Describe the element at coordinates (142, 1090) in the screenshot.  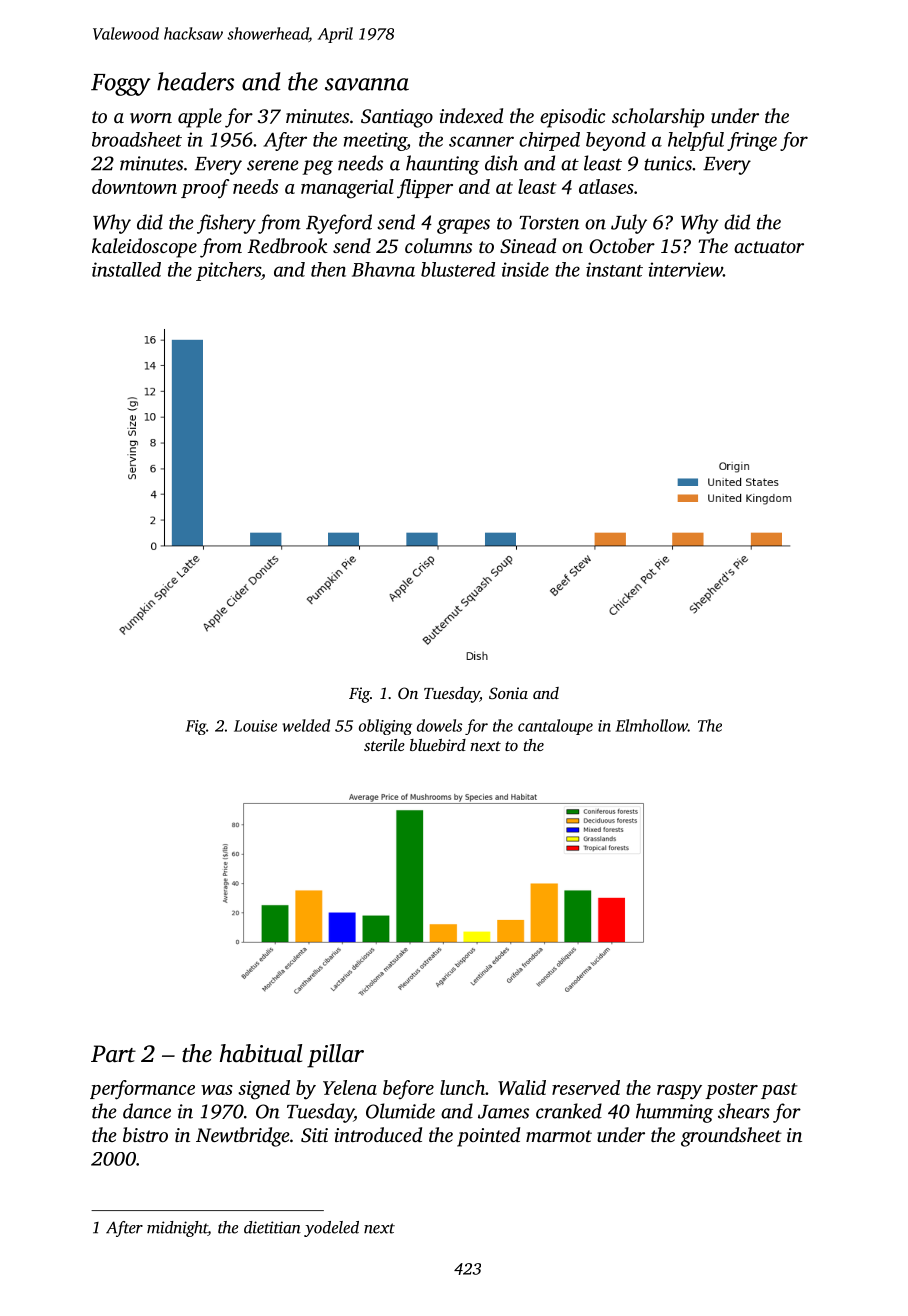
I see `performance` at that location.
